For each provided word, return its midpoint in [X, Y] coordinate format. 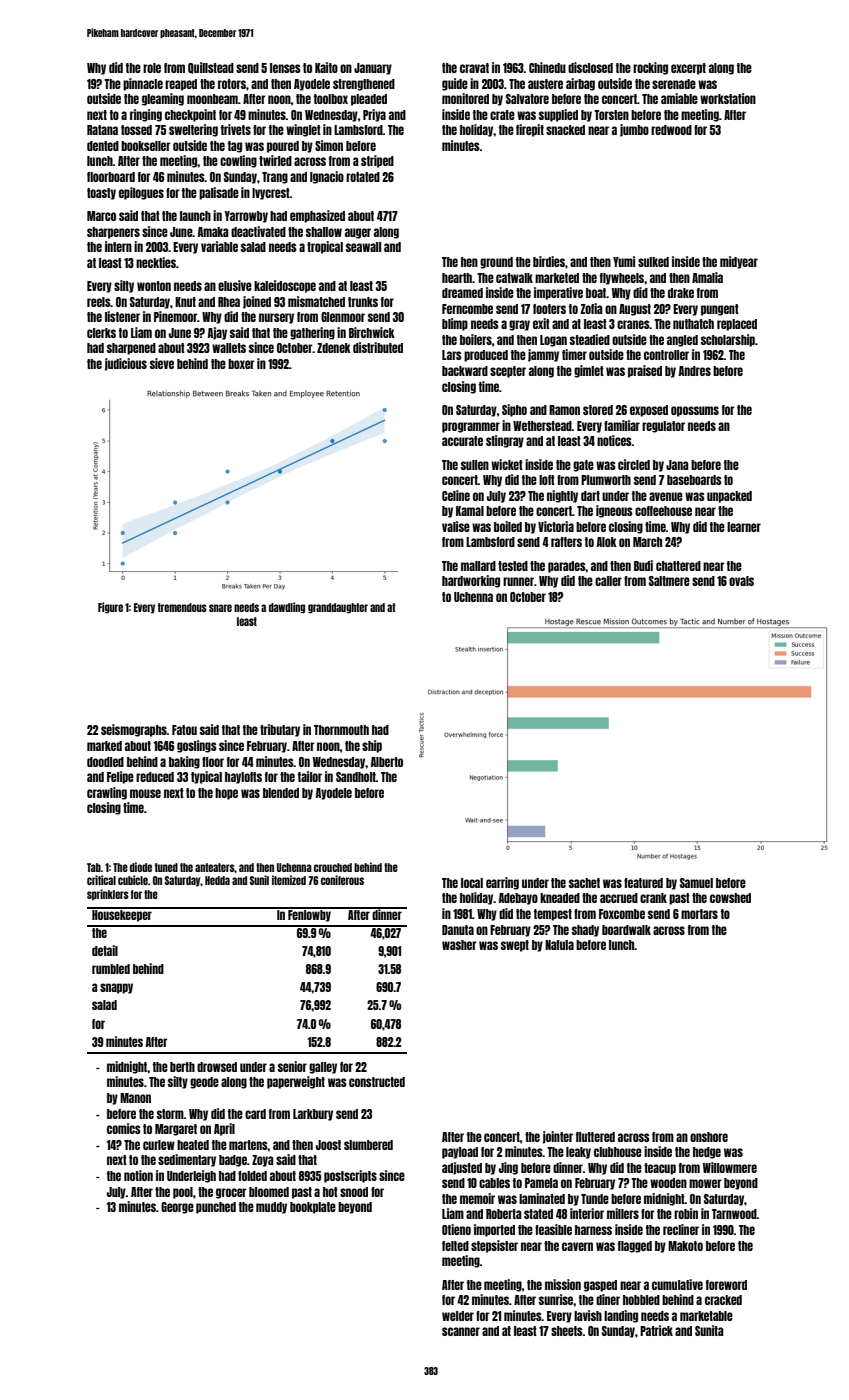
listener [122, 316]
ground [496, 263]
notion [138, 1175]
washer [459, 945]
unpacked [729, 497]
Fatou [184, 730]
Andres [695, 371]
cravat [474, 68]
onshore [709, 1137]
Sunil [259, 880]
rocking [650, 68]
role [152, 68]
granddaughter [338, 608]
